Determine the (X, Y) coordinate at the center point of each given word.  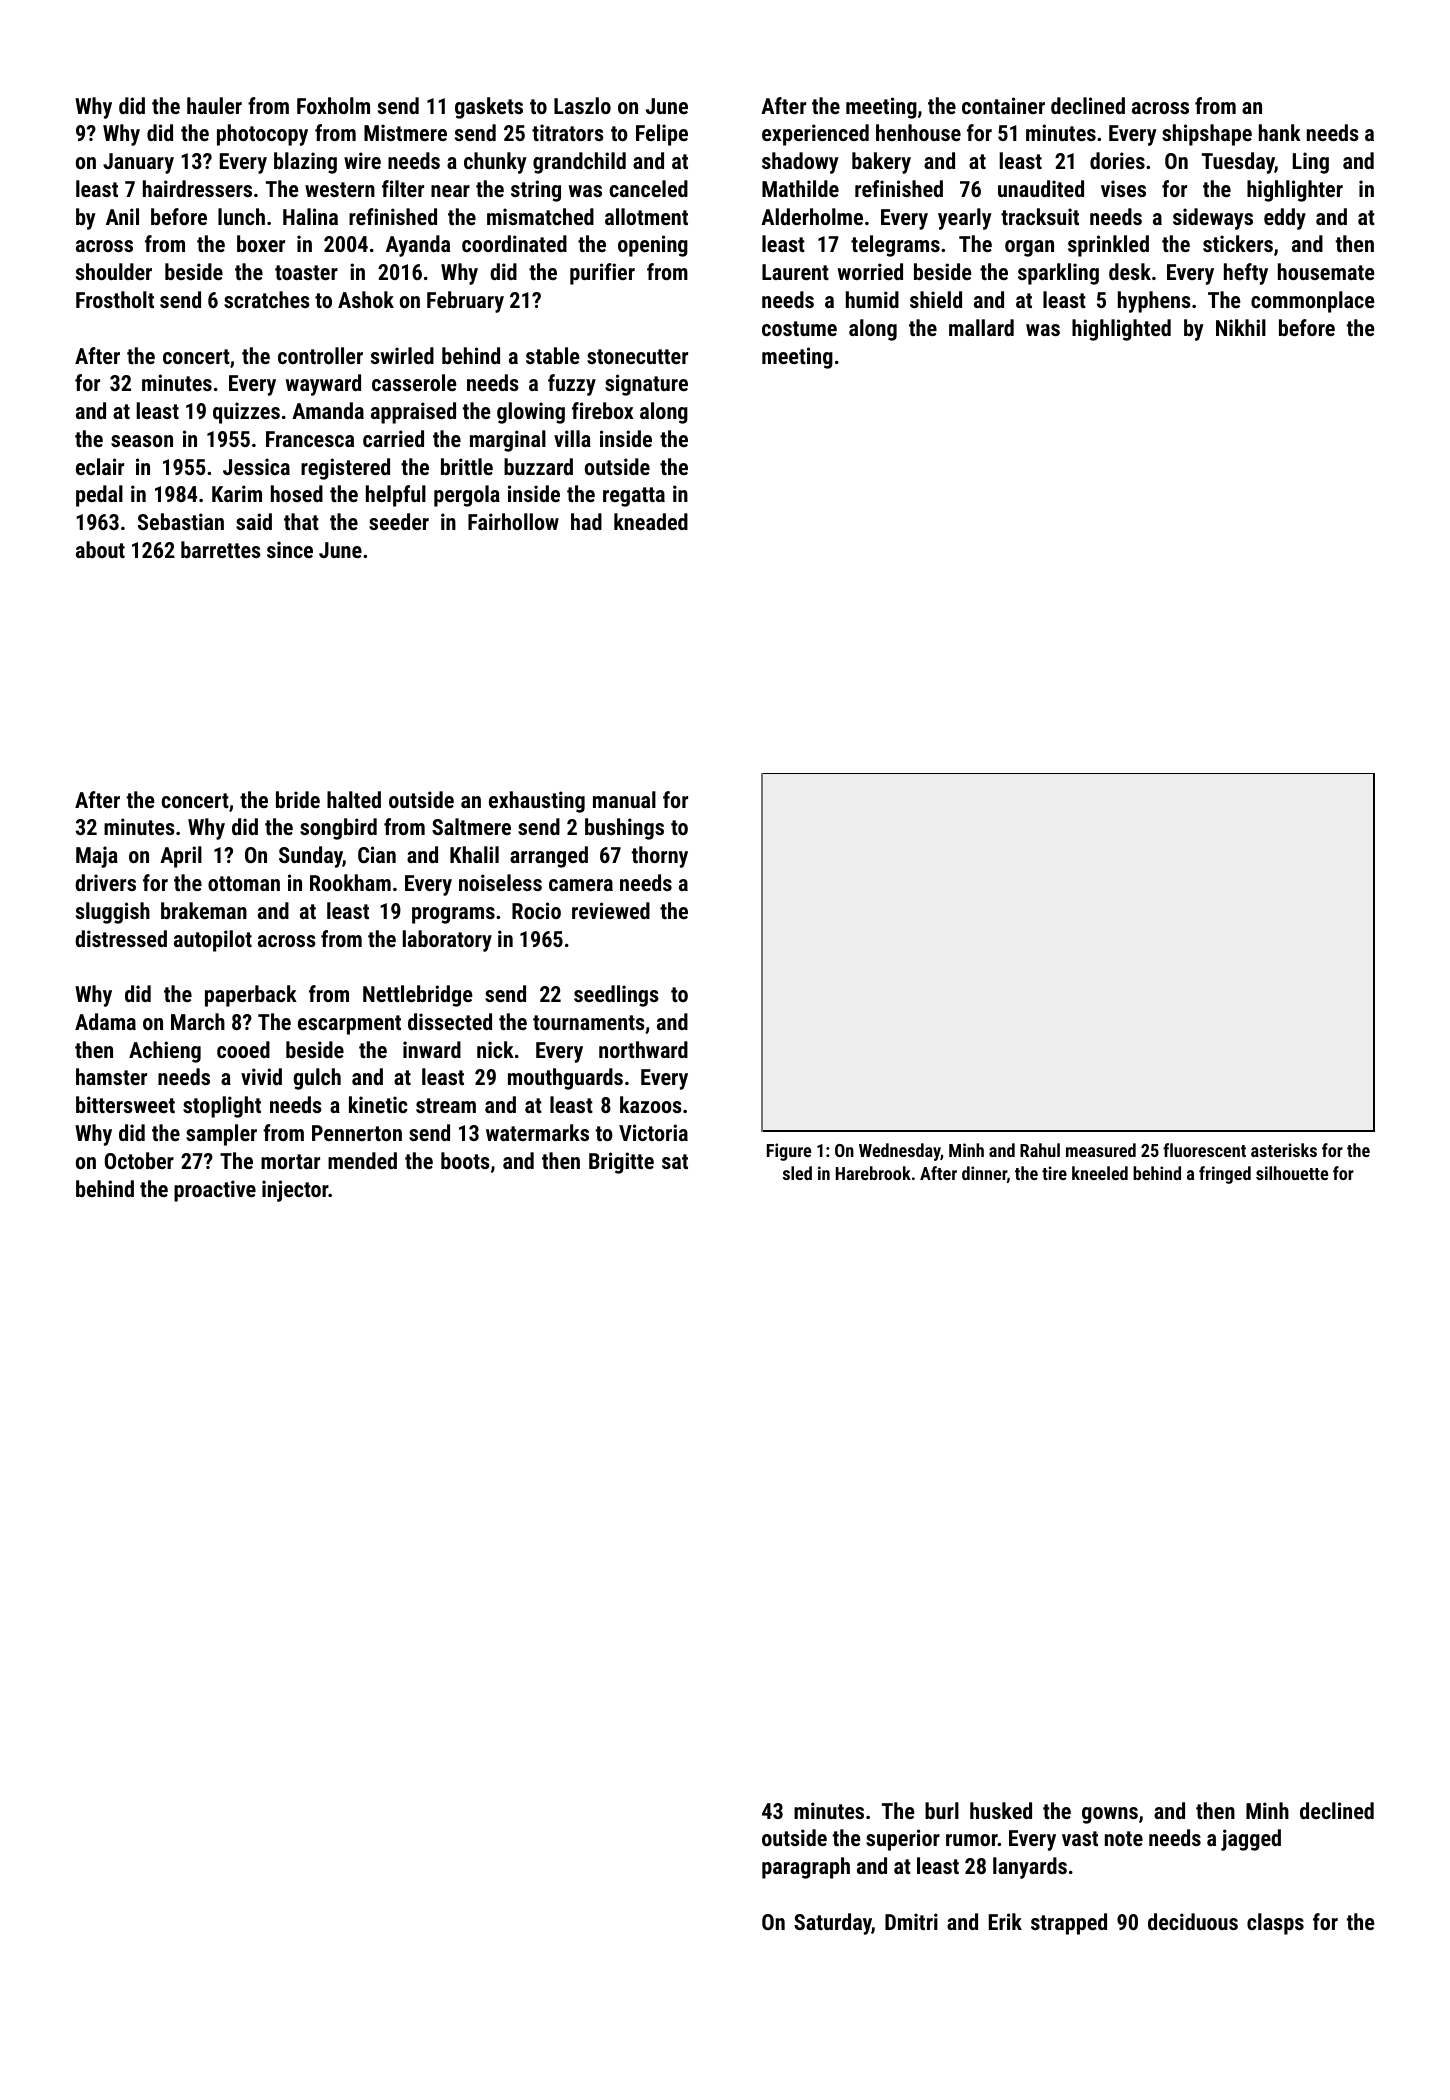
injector (295, 1191)
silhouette (1292, 1173)
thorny (660, 857)
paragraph (806, 1868)
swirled (402, 355)
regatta (634, 497)
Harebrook (873, 1173)
